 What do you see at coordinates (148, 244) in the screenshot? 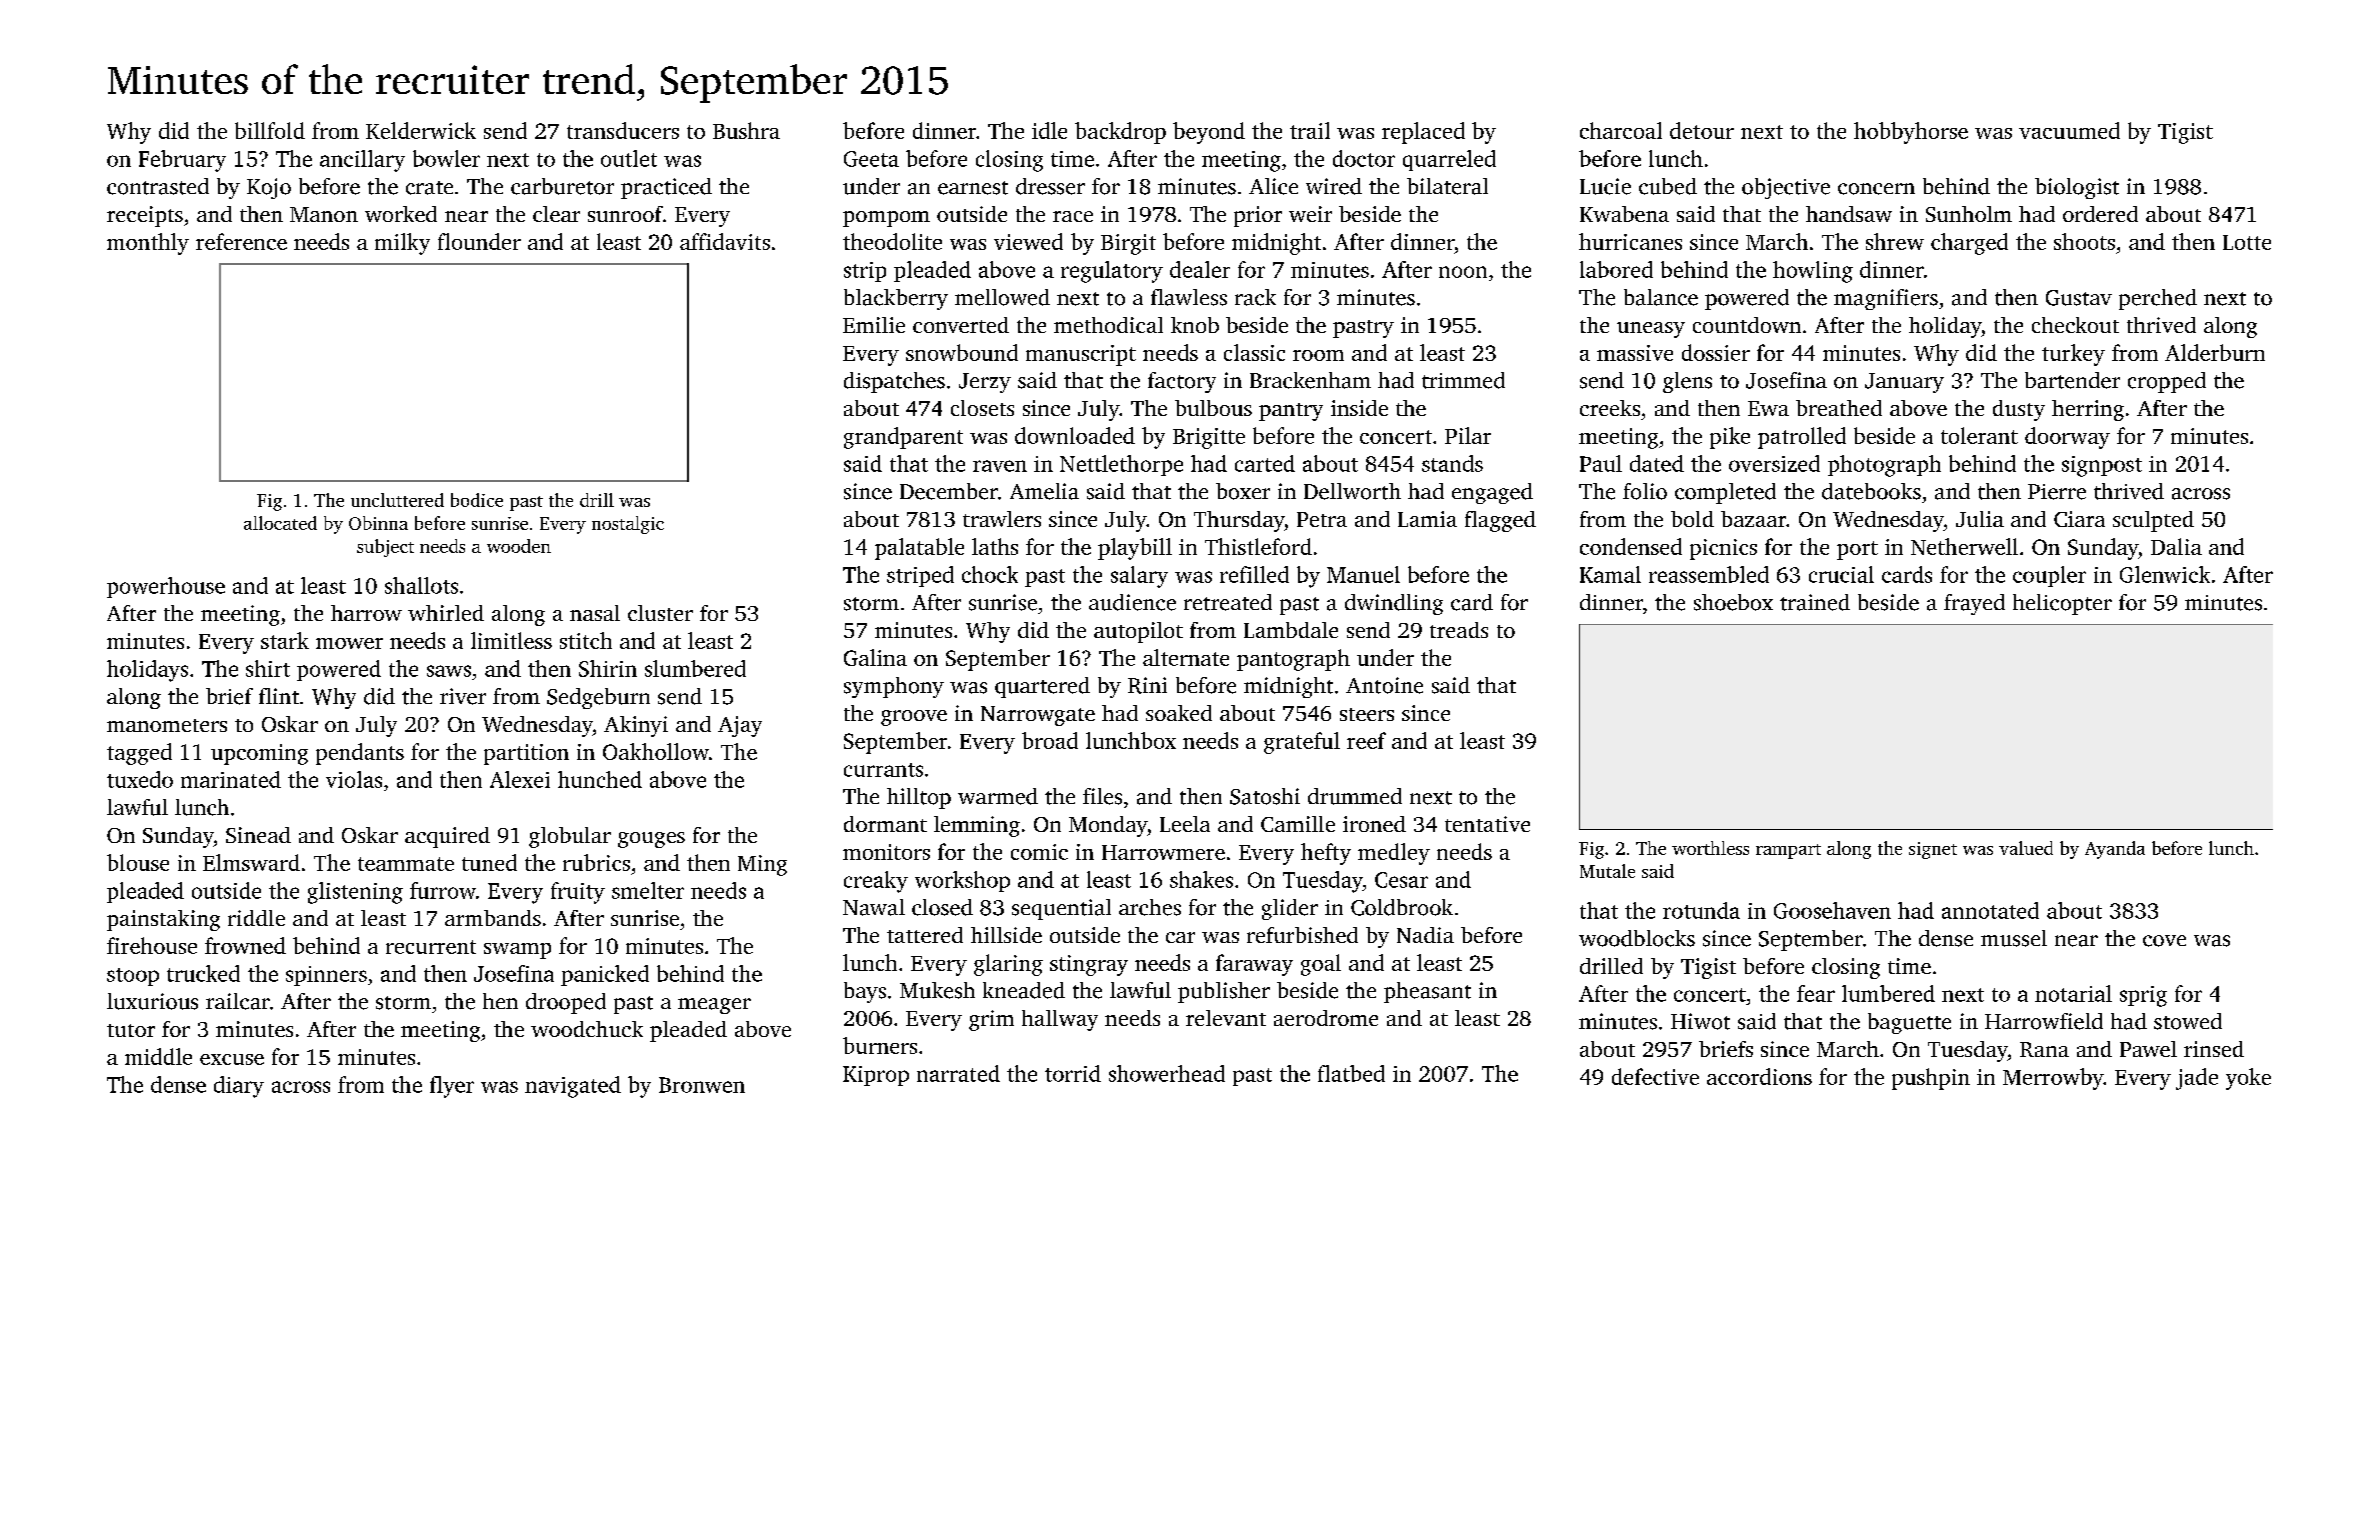
I see `monthly` at bounding box center [148, 244].
